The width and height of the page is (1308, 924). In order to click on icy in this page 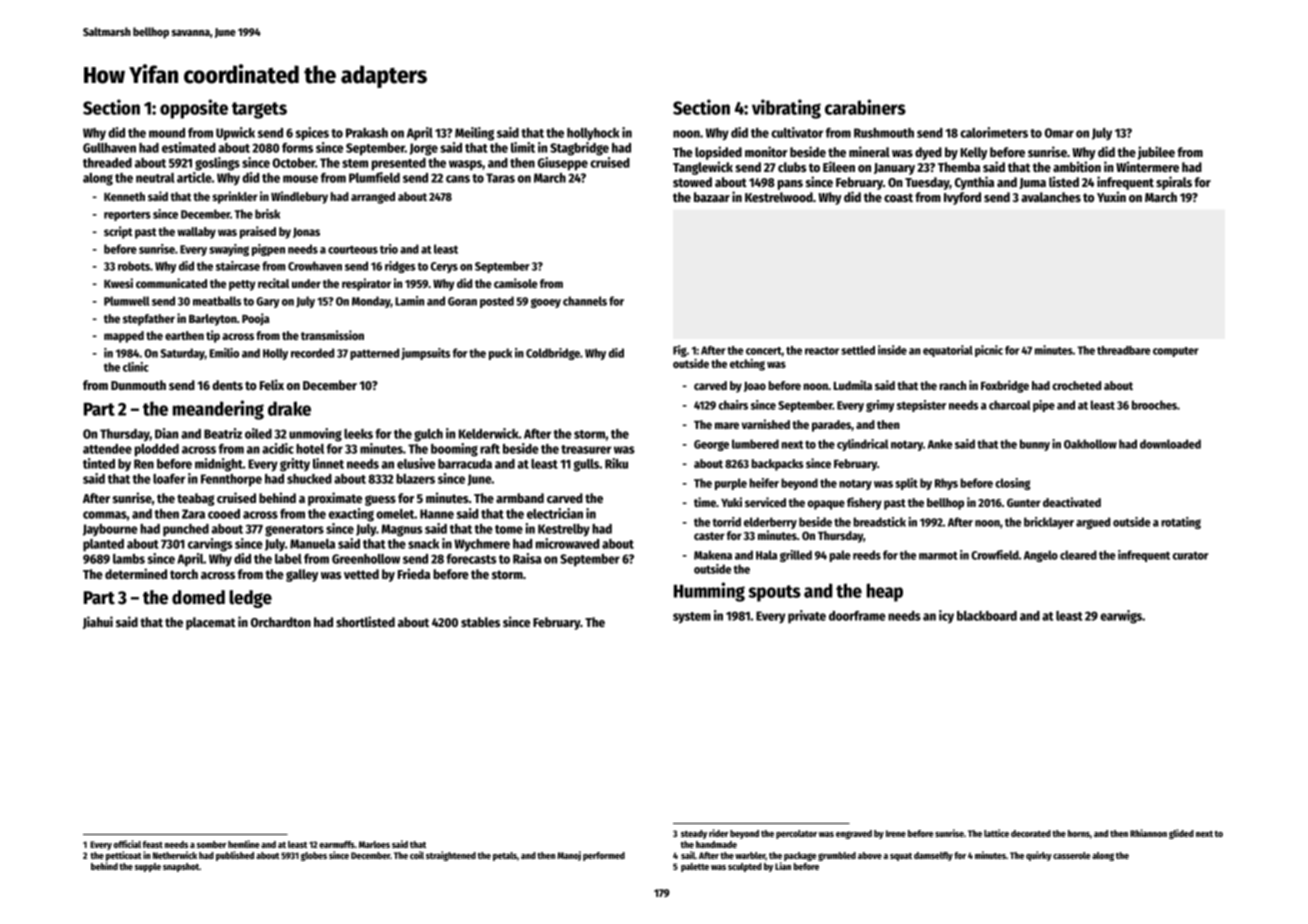, I will do `click(946, 616)`.
